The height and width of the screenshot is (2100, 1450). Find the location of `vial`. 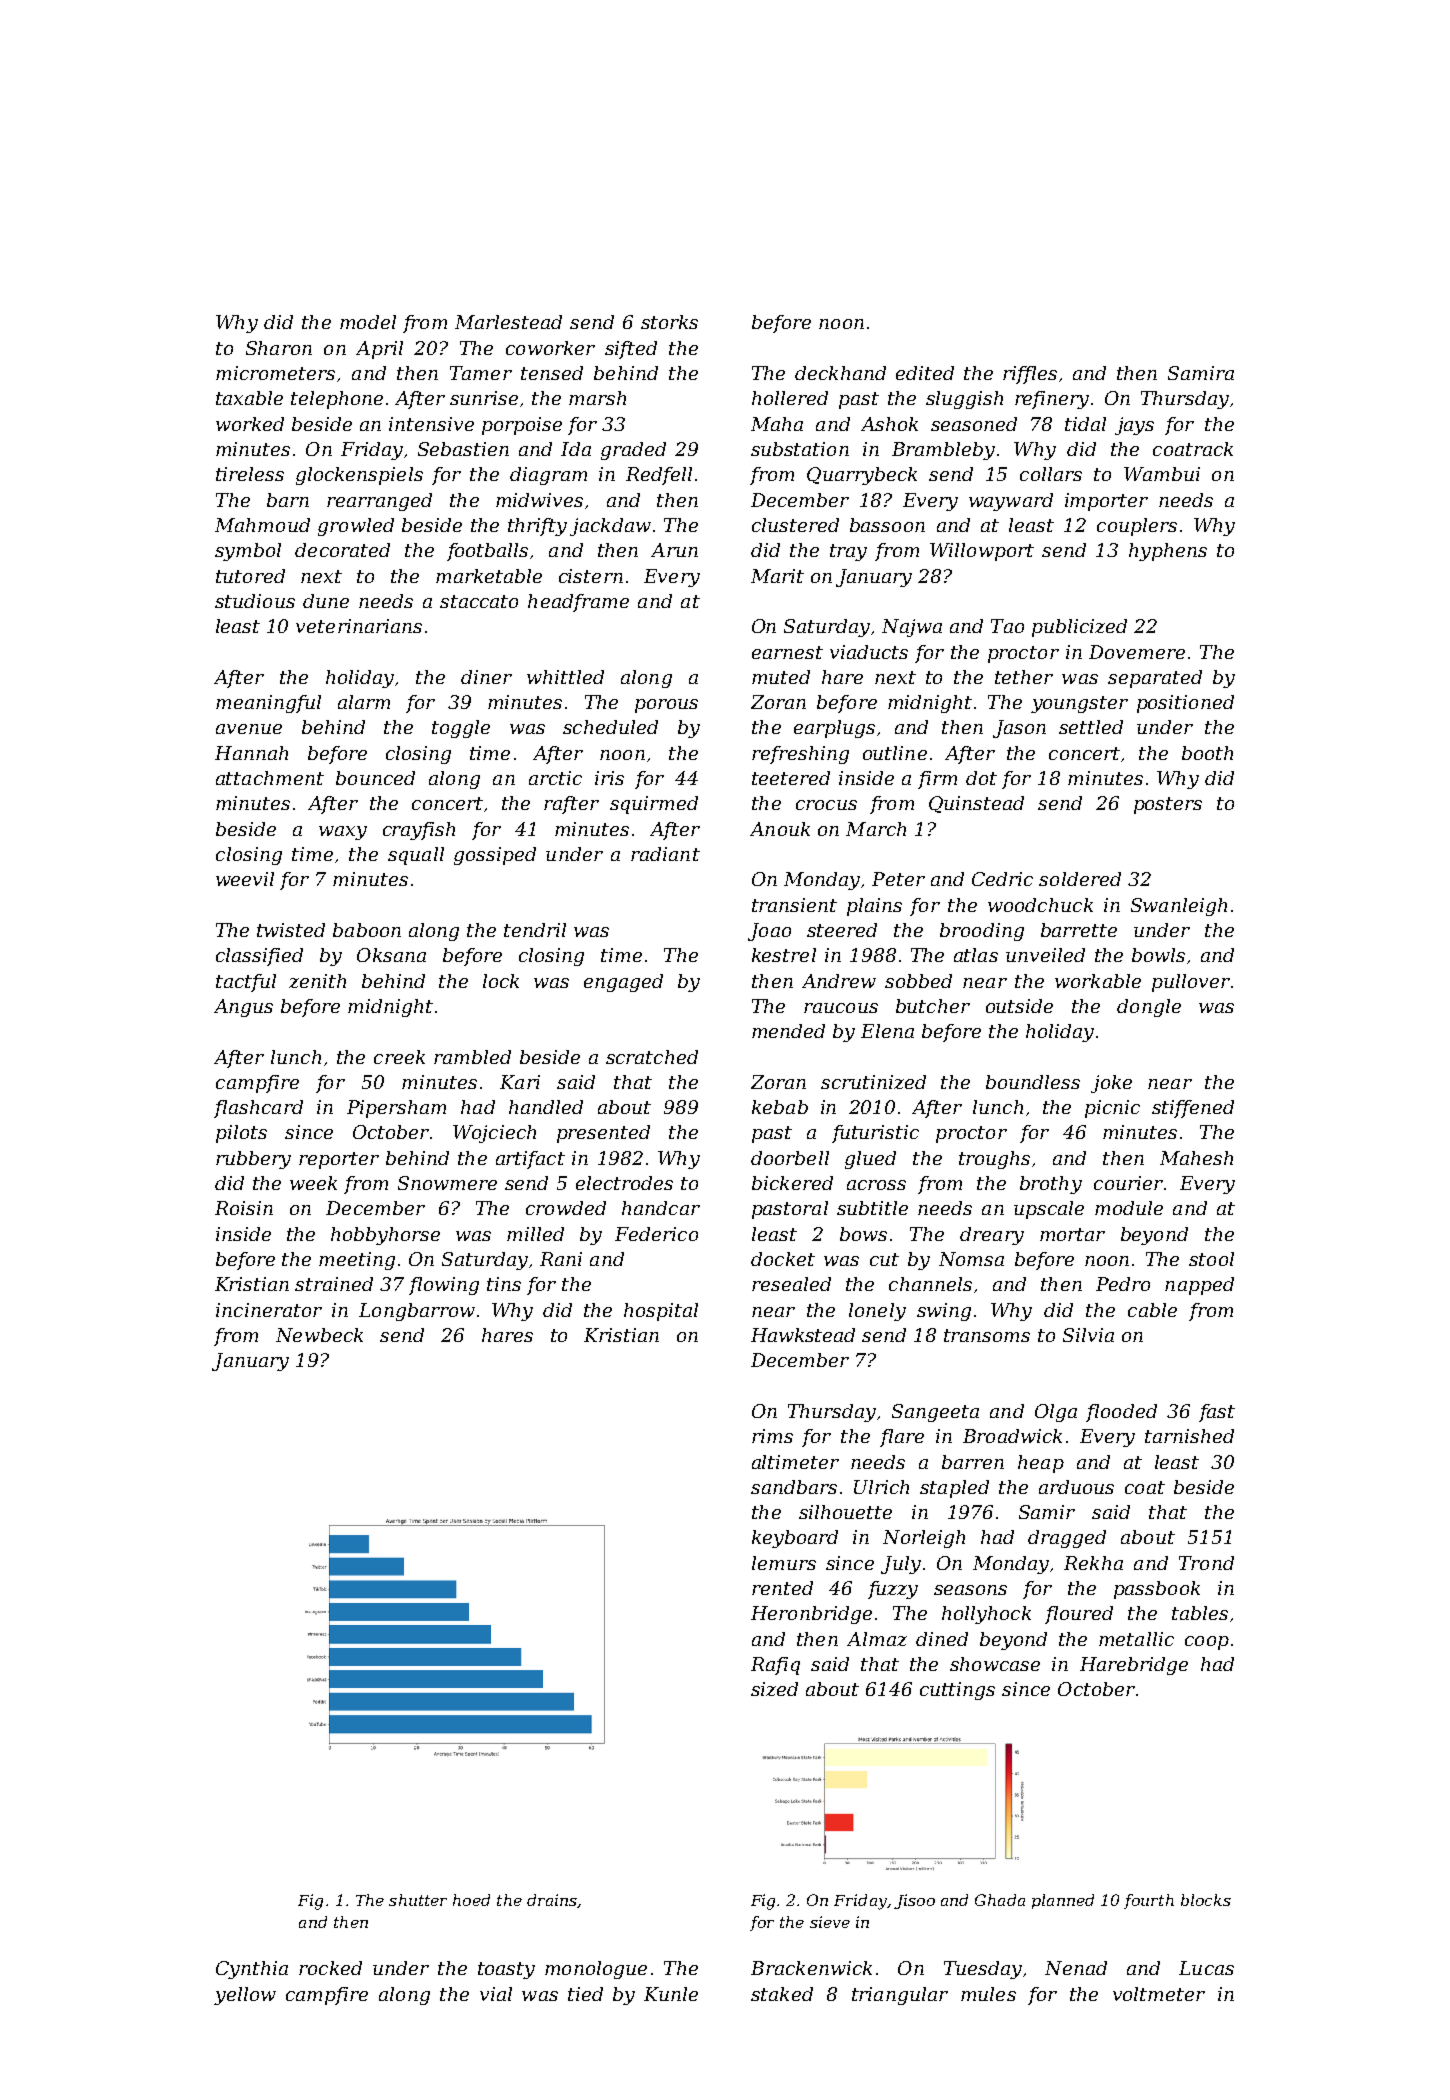

vial is located at coordinates (496, 1994).
